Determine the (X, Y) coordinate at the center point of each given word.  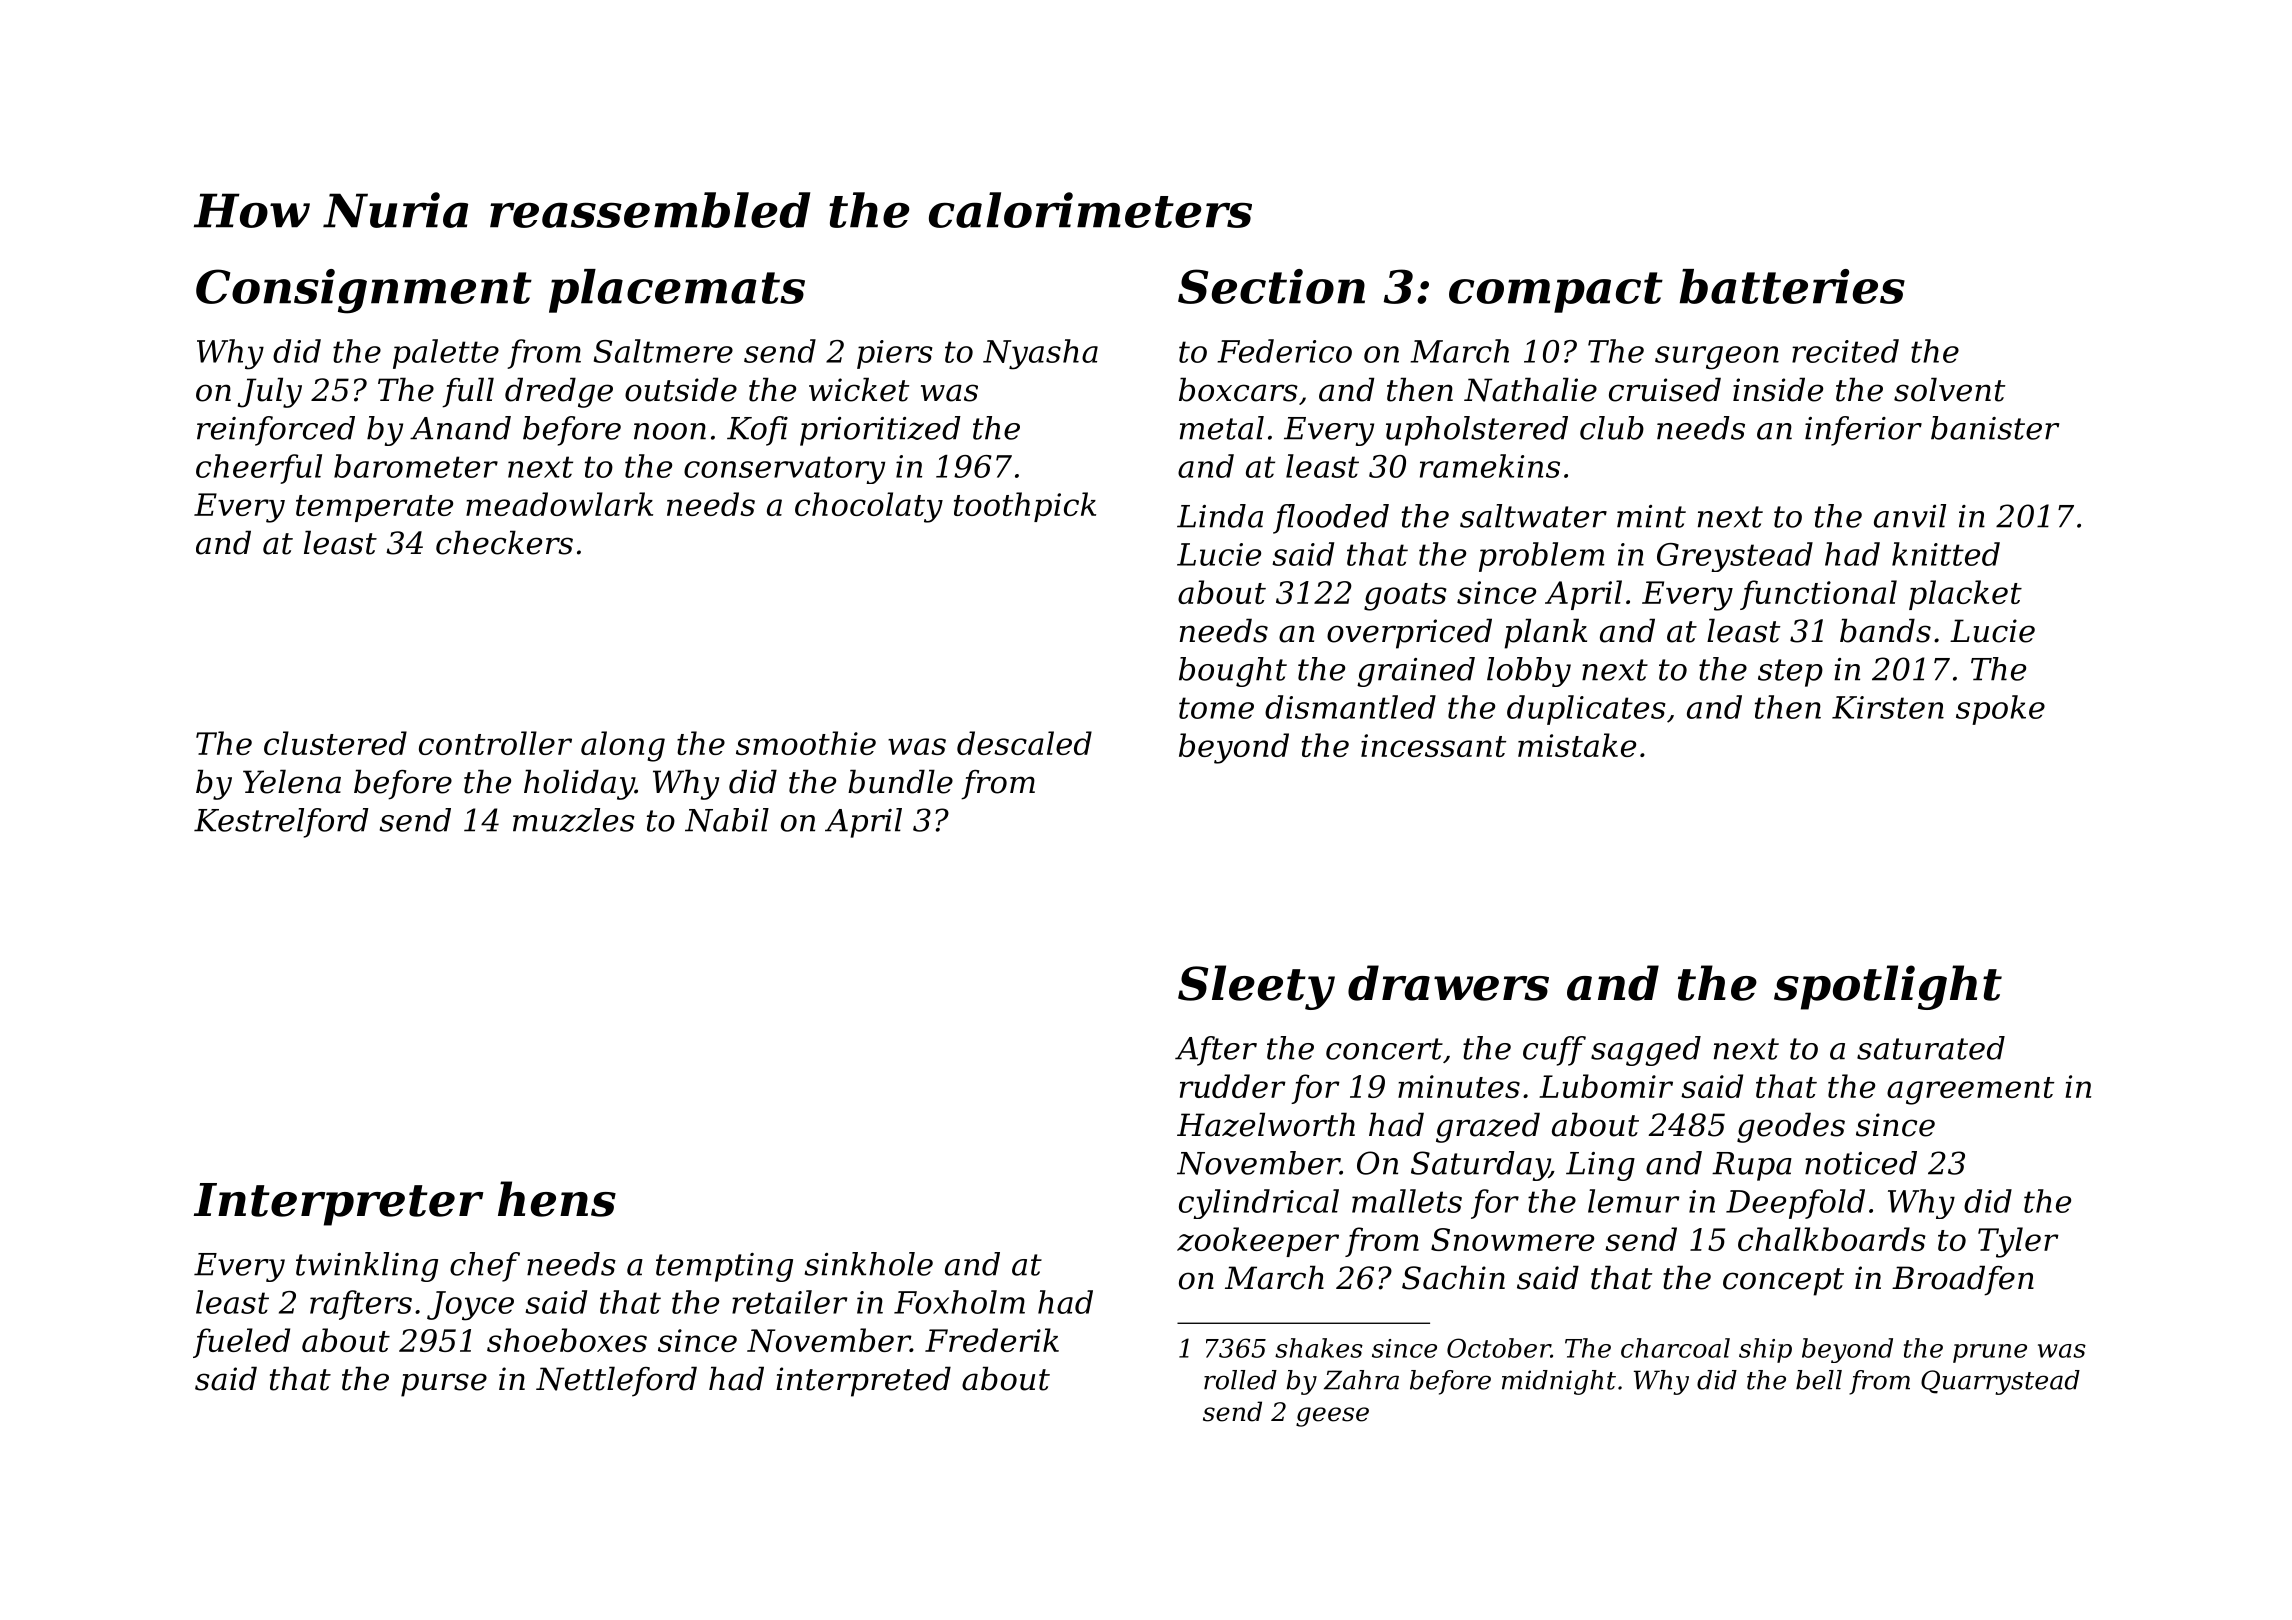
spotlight (1888, 987)
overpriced (1409, 633)
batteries (1792, 286)
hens (557, 1199)
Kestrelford (281, 823)
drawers (1448, 983)
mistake (1577, 745)
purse (444, 1385)
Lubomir (1606, 1086)
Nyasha (1040, 354)
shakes (1319, 1348)
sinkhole (869, 1264)
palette (446, 354)
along (623, 746)
